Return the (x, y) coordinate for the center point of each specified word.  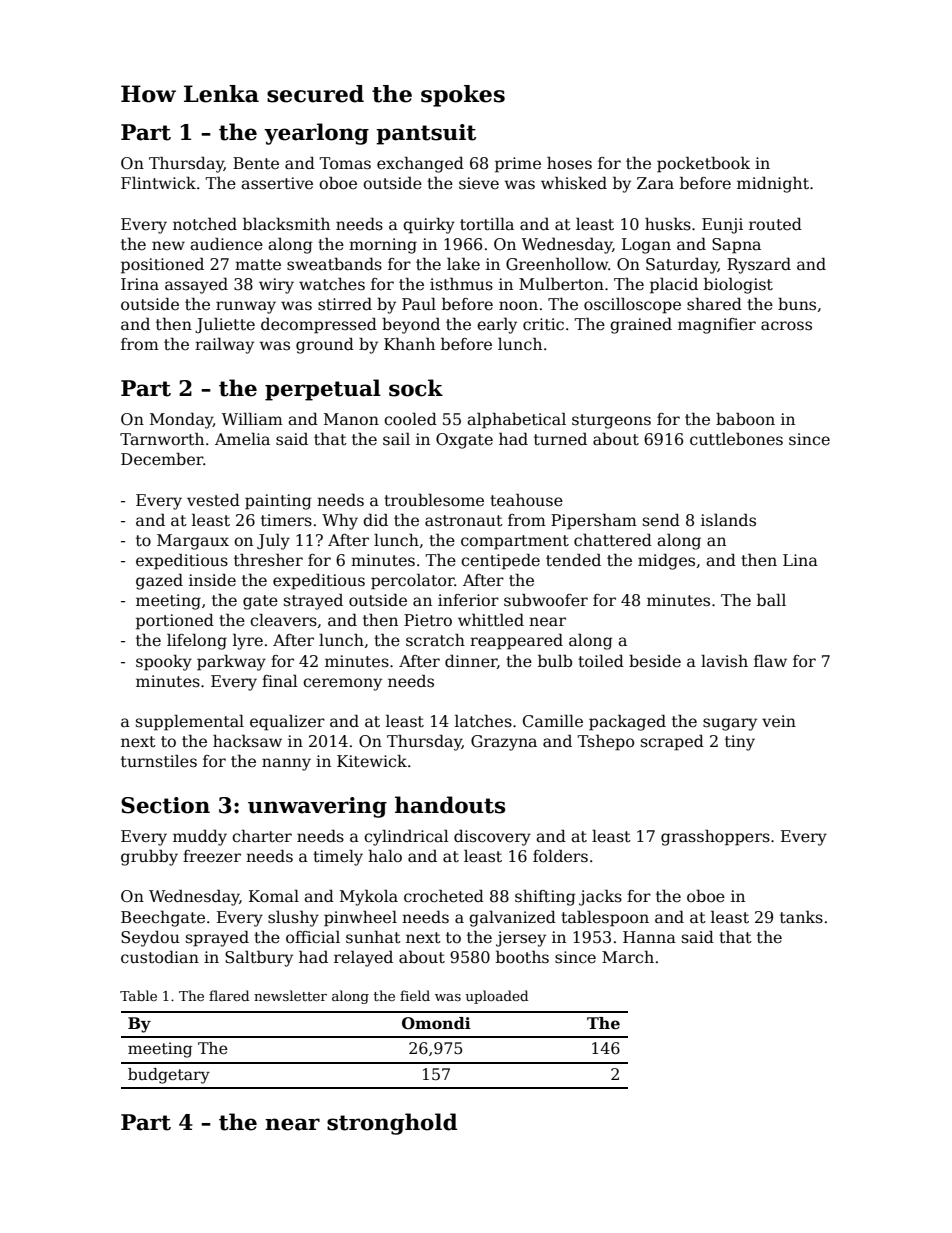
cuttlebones (736, 439)
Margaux (193, 542)
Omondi (436, 1023)
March (628, 957)
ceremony (342, 684)
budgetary (169, 1076)
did (375, 519)
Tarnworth (162, 438)
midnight (773, 184)
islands (728, 520)
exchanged (420, 164)
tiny (740, 743)
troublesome (434, 500)
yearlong (316, 134)
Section (165, 805)
